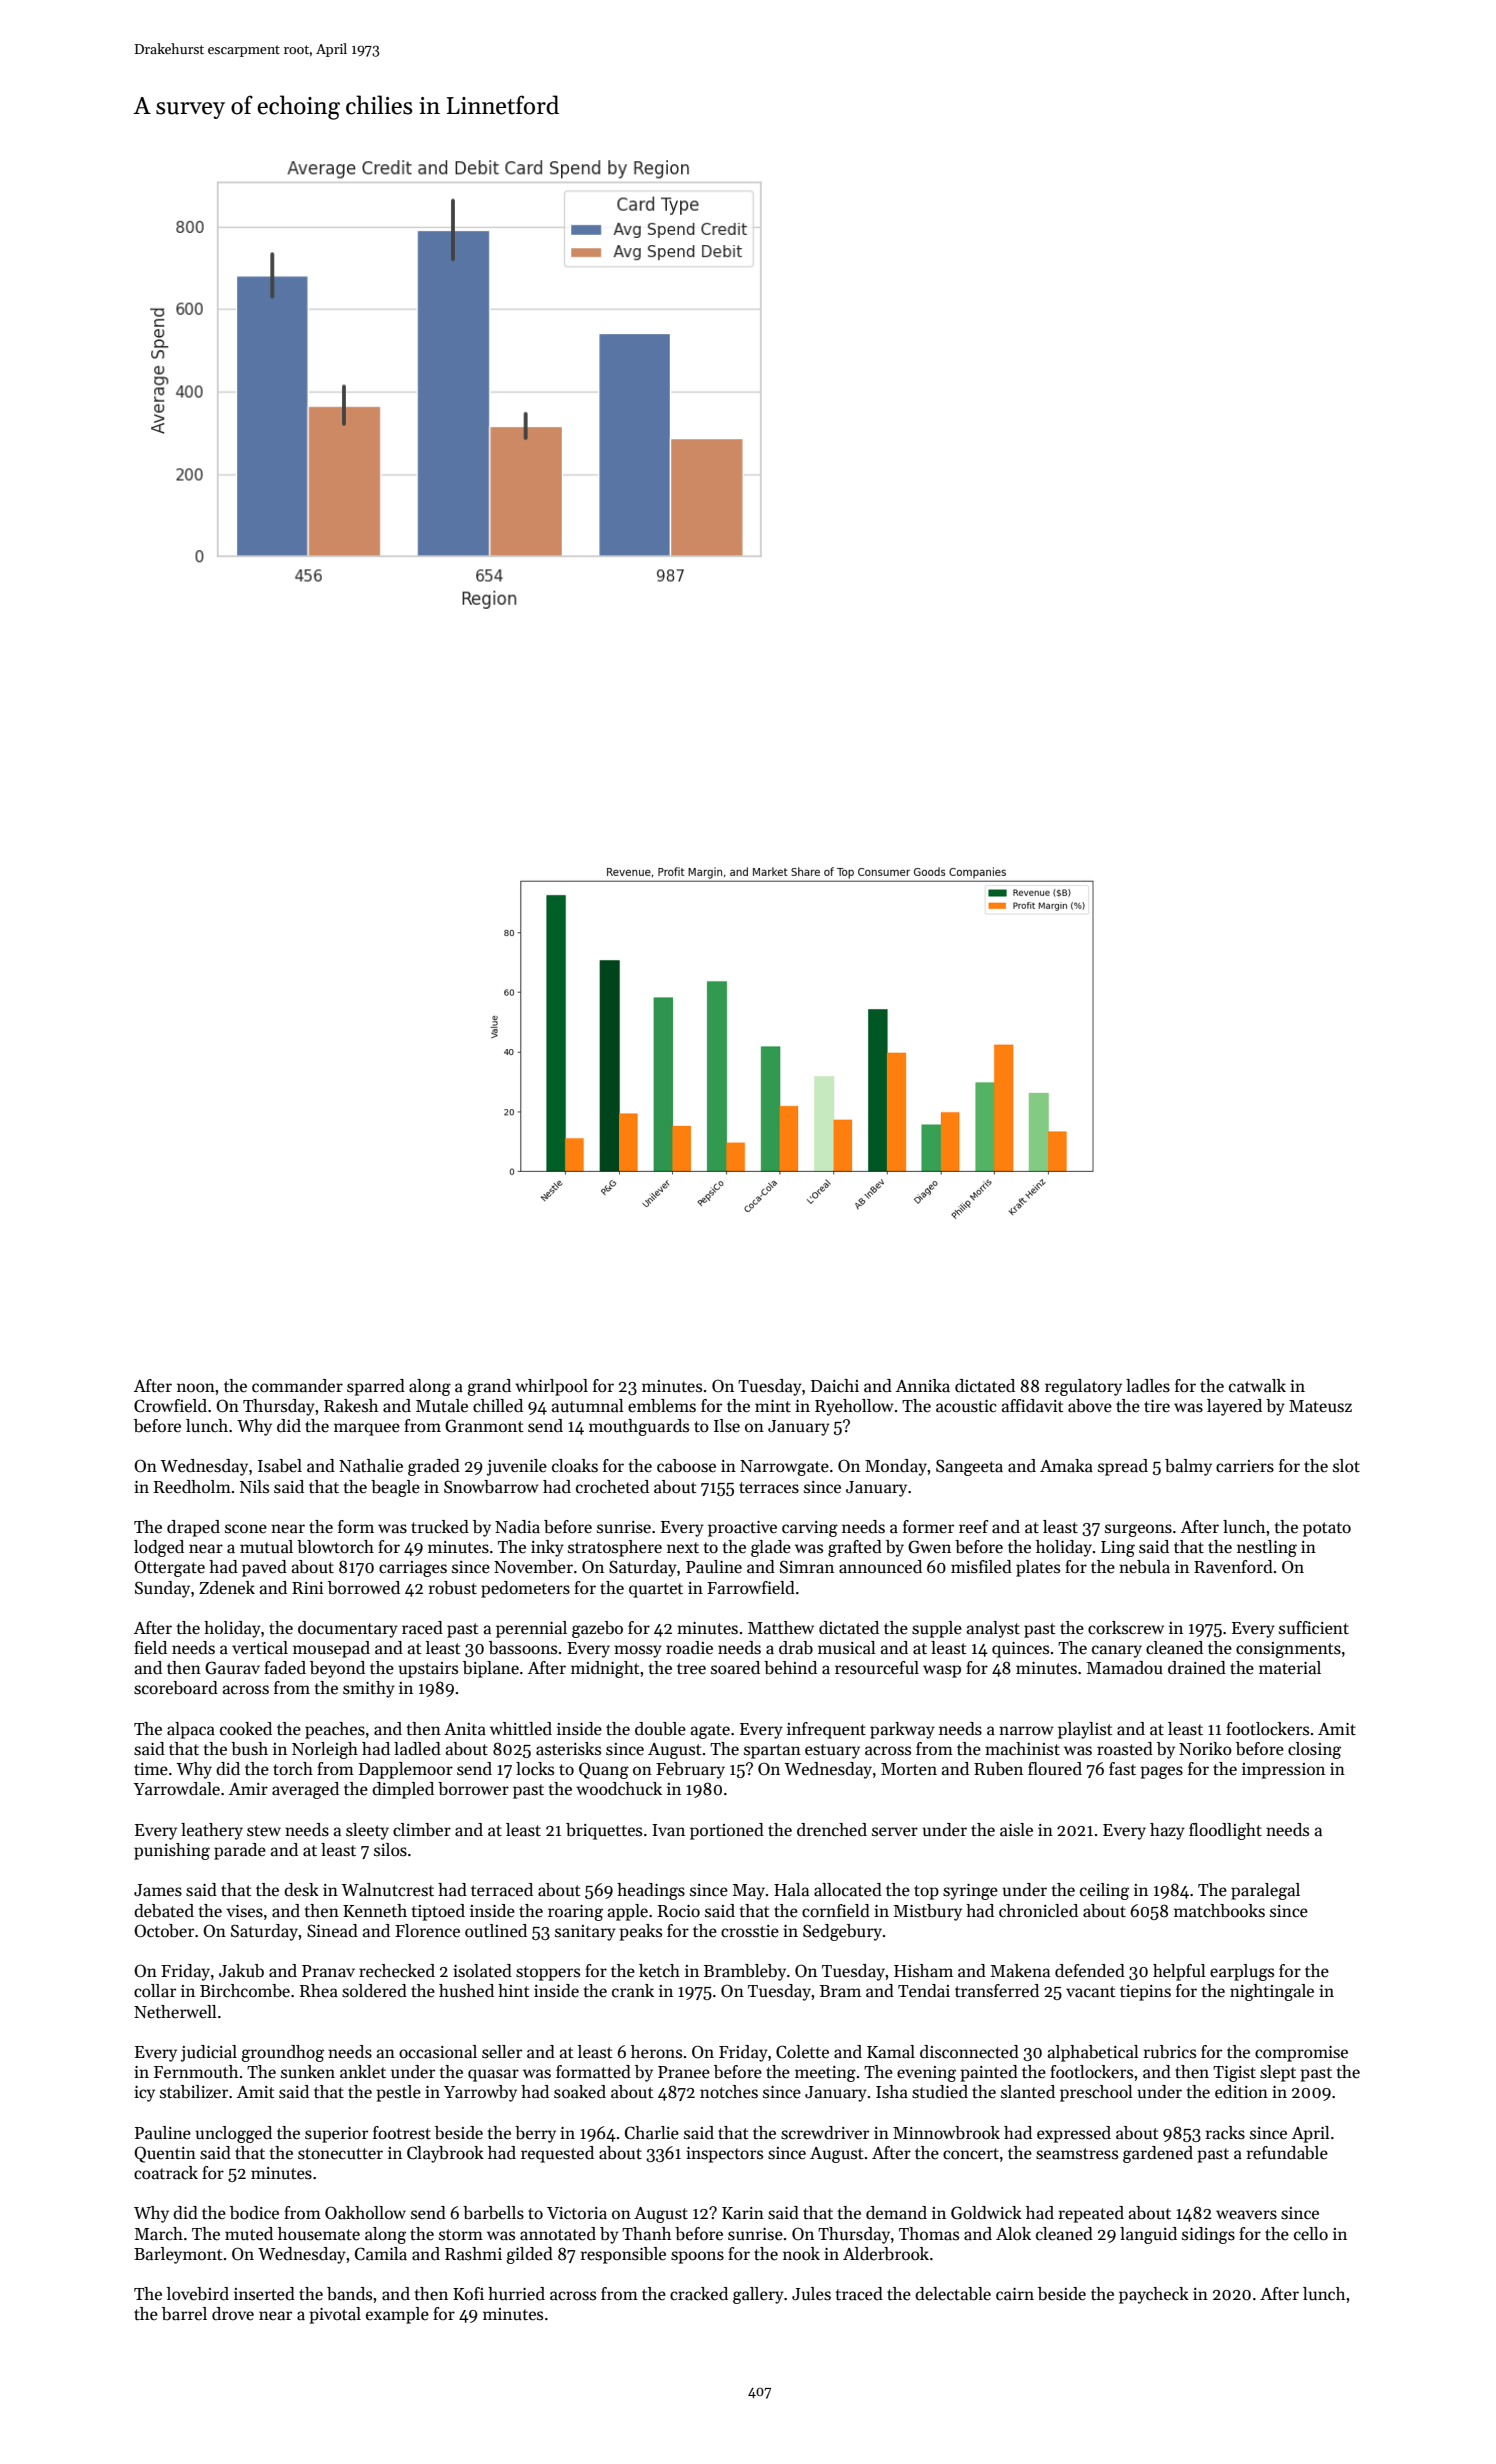 The width and height of the document is (1496, 2464). Describe the element at coordinates (196, 1387) in the document. I see `noon` at that location.
